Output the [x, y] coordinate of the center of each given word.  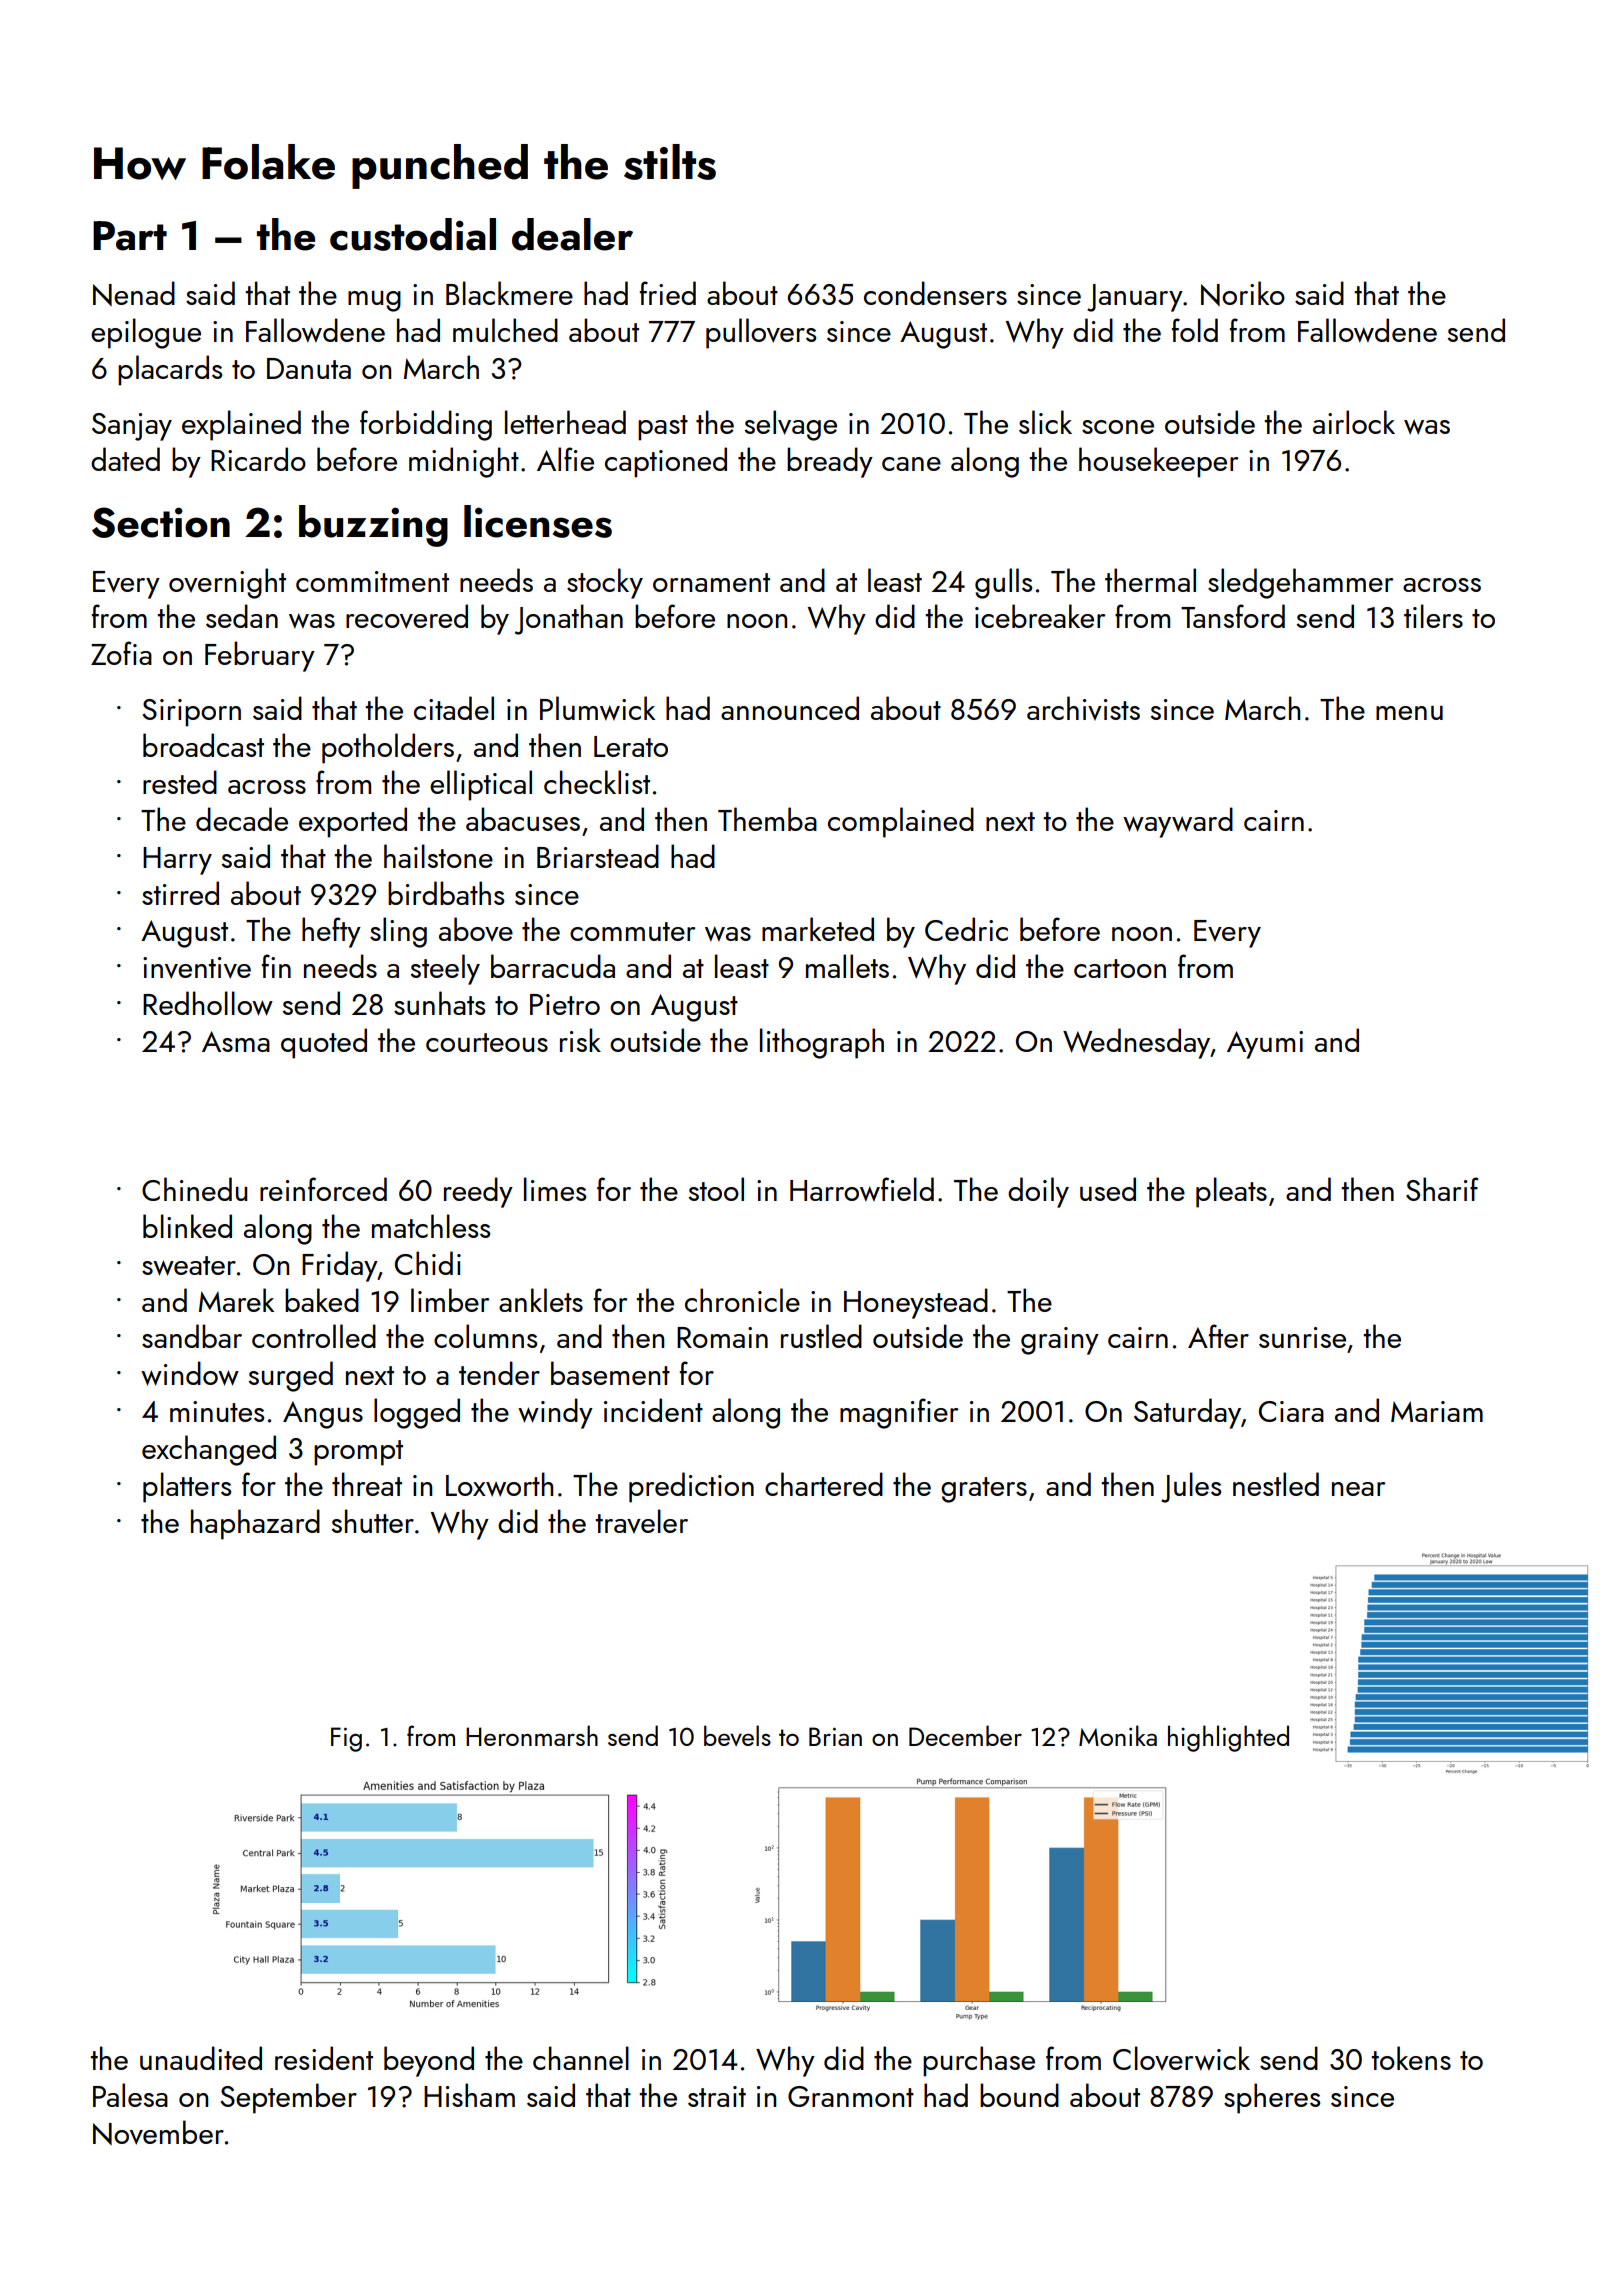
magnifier [899, 1413]
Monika [1118, 1735]
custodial [413, 234]
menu [1409, 713]
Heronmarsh [532, 1735]
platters [187, 1487]
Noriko [1243, 293]
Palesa [130, 2095]
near [1358, 1489]
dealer [572, 234]
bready [830, 462]
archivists [1083, 708]
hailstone [438, 856]
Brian [835, 1736]
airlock [1354, 422]
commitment [372, 581]
